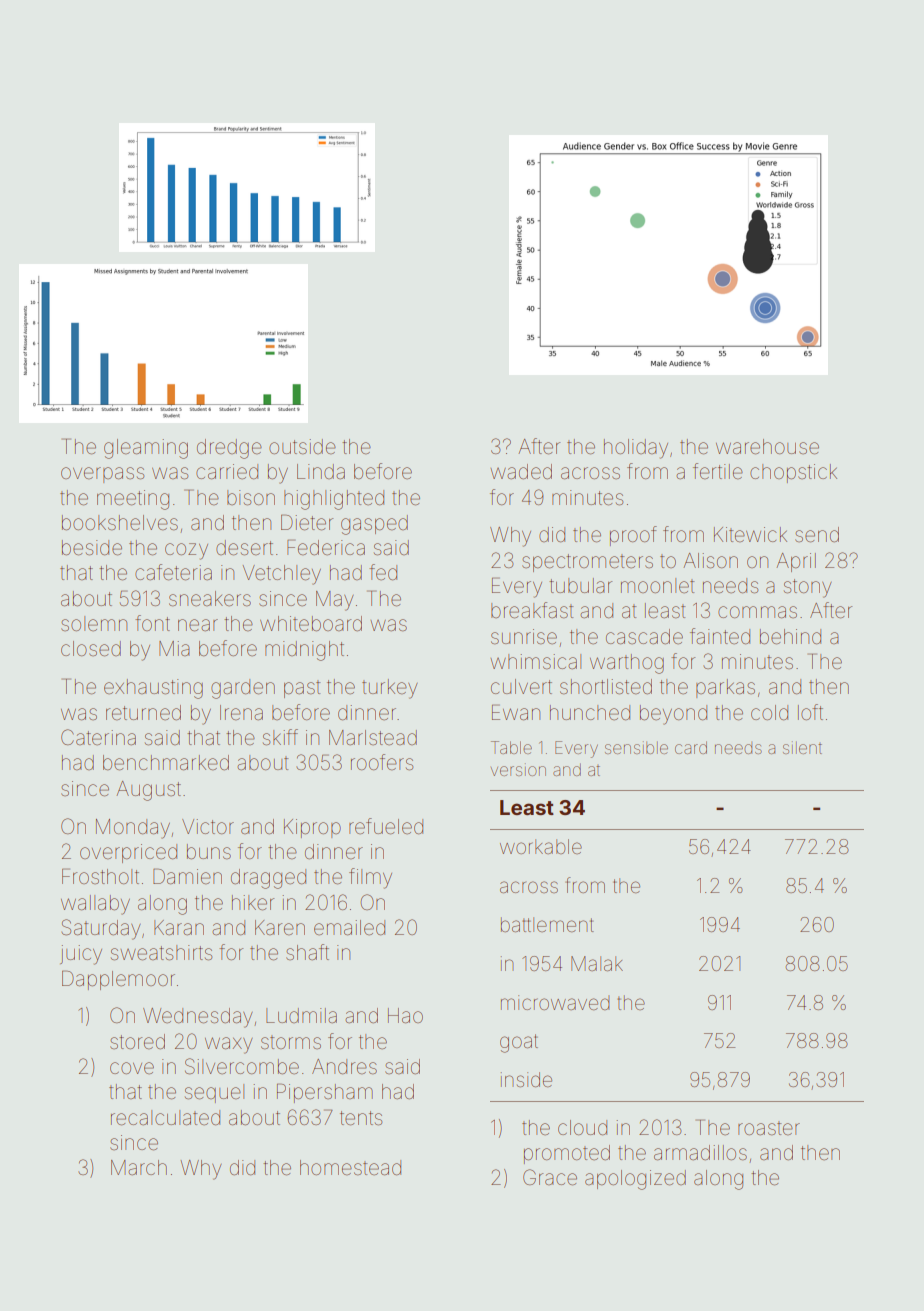 The width and height of the page is (924, 1311). I want to click on warehouse, so click(767, 447).
